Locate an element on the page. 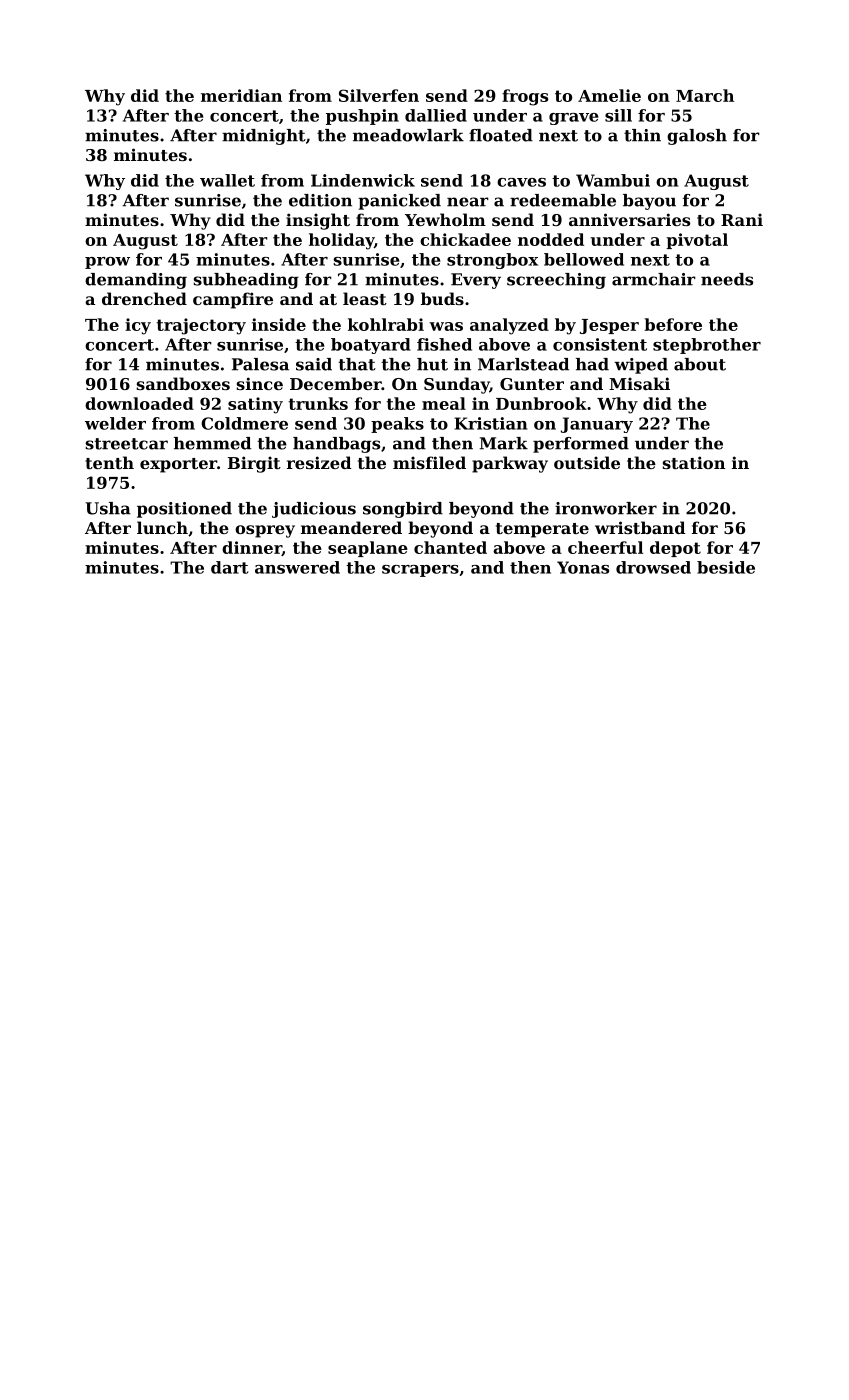 This image has height=1400, width=849. buds is located at coordinates (442, 298).
